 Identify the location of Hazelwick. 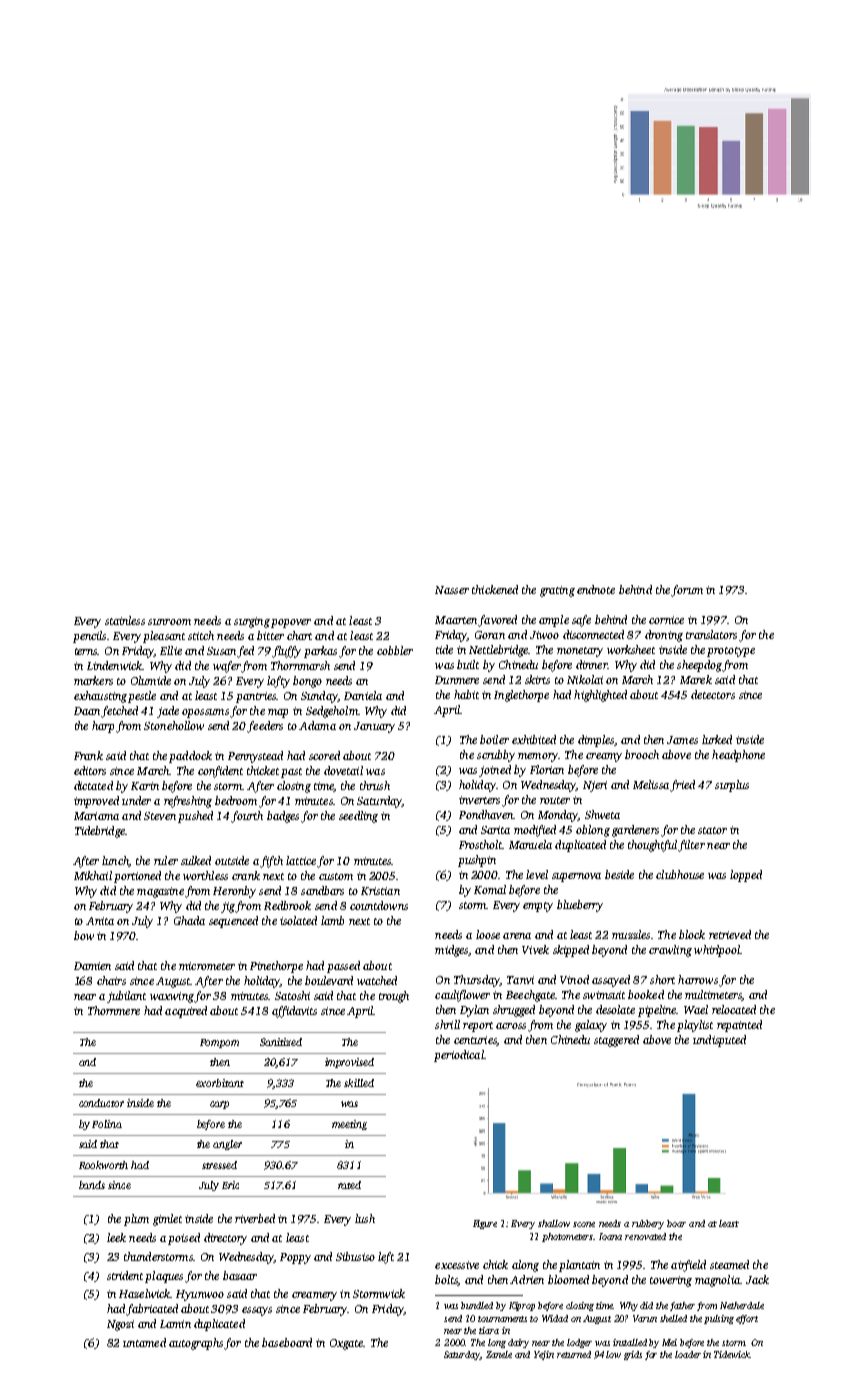
(144, 1293).
